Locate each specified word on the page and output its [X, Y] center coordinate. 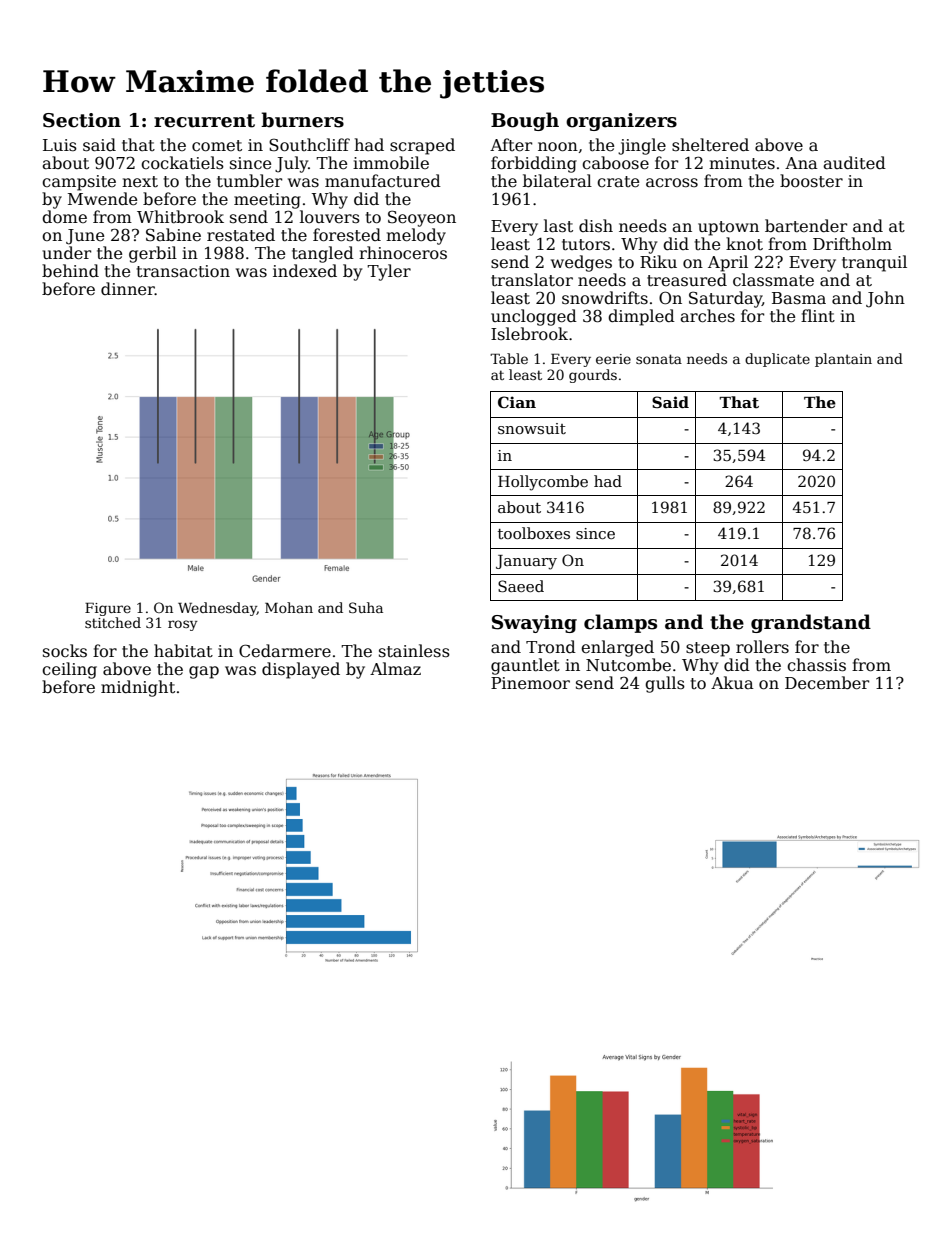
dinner [128, 289]
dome [64, 216]
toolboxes [534, 533]
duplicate [777, 360]
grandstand [811, 623]
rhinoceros [403, 253]
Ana [801, 163]
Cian [517, 402]
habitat [183, 650]
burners [302, 120]
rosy [183, 625]
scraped [422, 146]
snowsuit [532, 428]
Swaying [534, 624]
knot [744, 244]
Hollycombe [543, 483]
